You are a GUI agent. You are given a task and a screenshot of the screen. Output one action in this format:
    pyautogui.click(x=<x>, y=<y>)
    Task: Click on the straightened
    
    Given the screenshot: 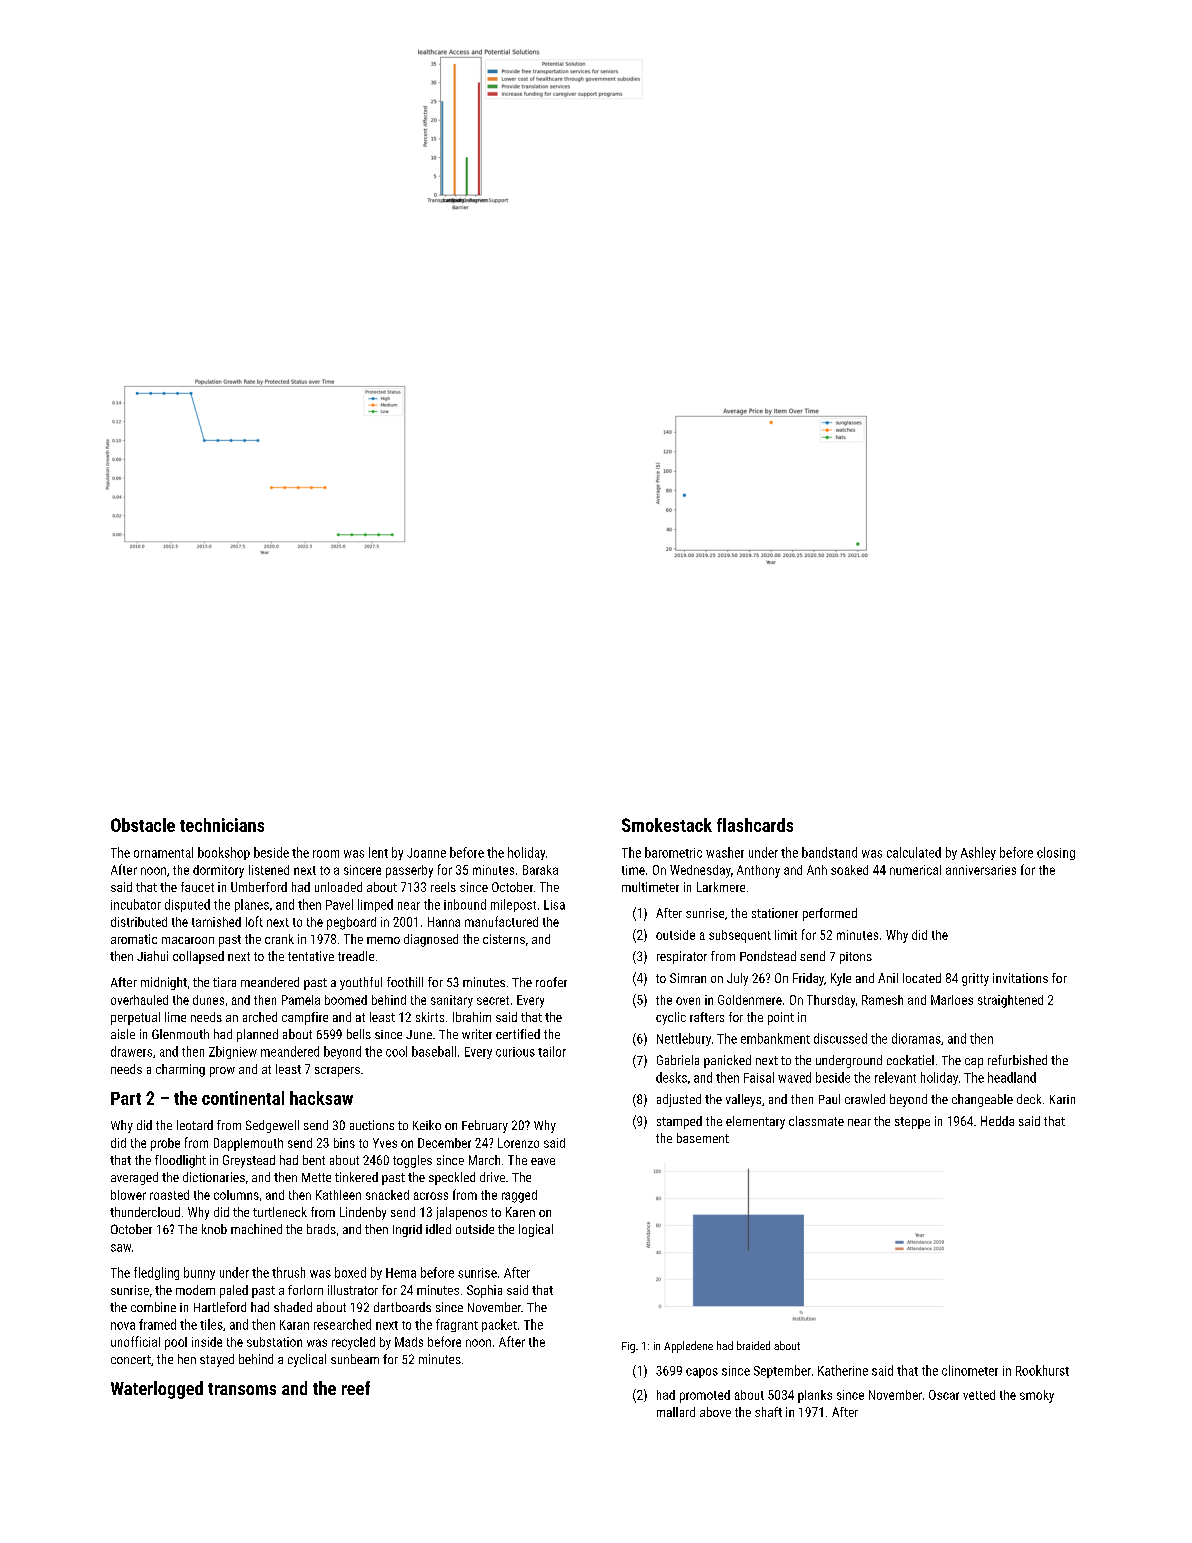 What is the action you would take?
    pyautogui.click(x=1010, y=1001)
